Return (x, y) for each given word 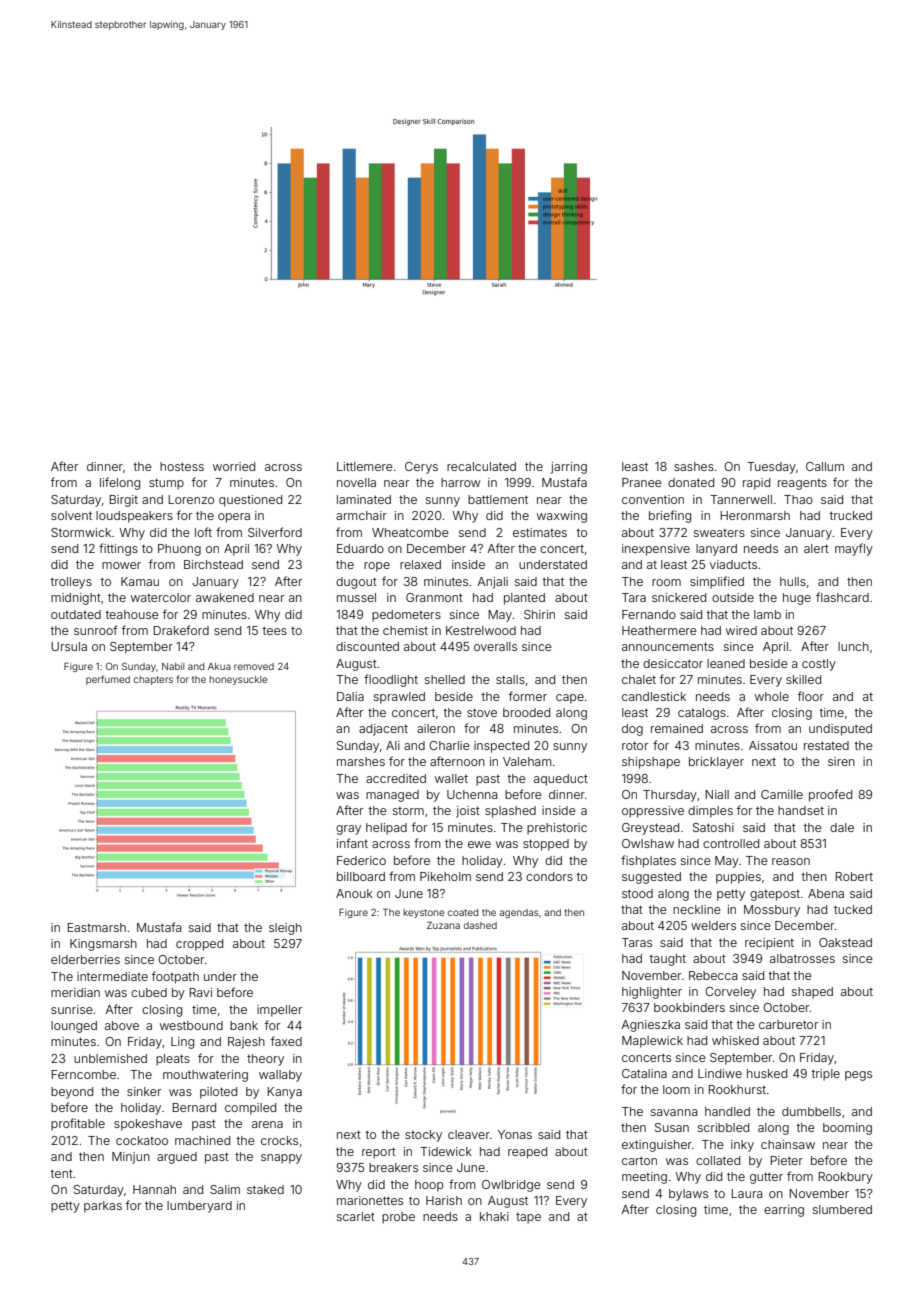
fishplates (648, 861)
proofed (830, 795)
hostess (182, 466)
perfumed (108, 680)
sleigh (285, 929)
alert (816, 548)
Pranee (642, 482)
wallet (451, 778)
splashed (510, 812)
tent (62, 1173)
